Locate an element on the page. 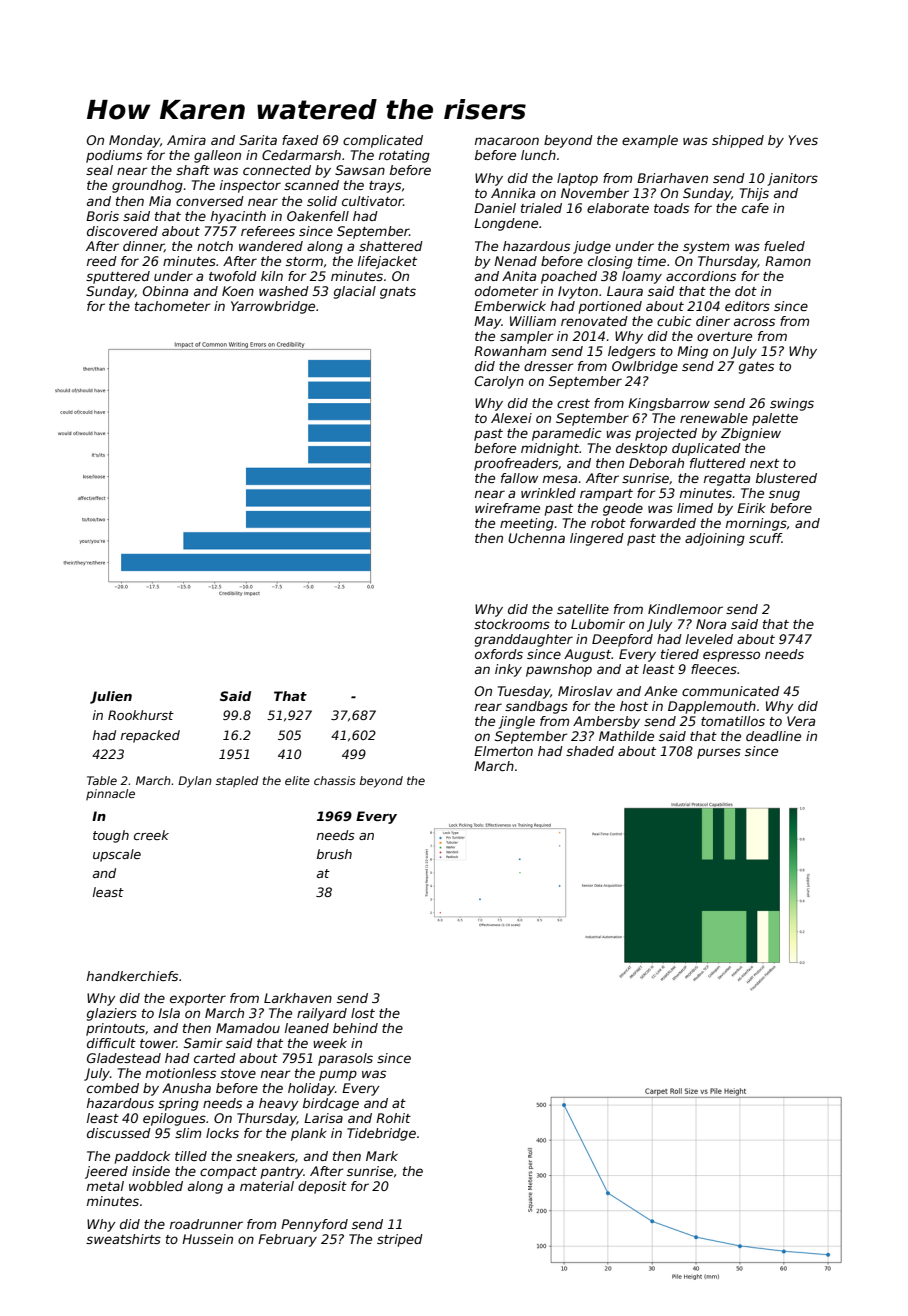 This page has height=1316, width=908. deposit is located at coordinates (322, 1187).
